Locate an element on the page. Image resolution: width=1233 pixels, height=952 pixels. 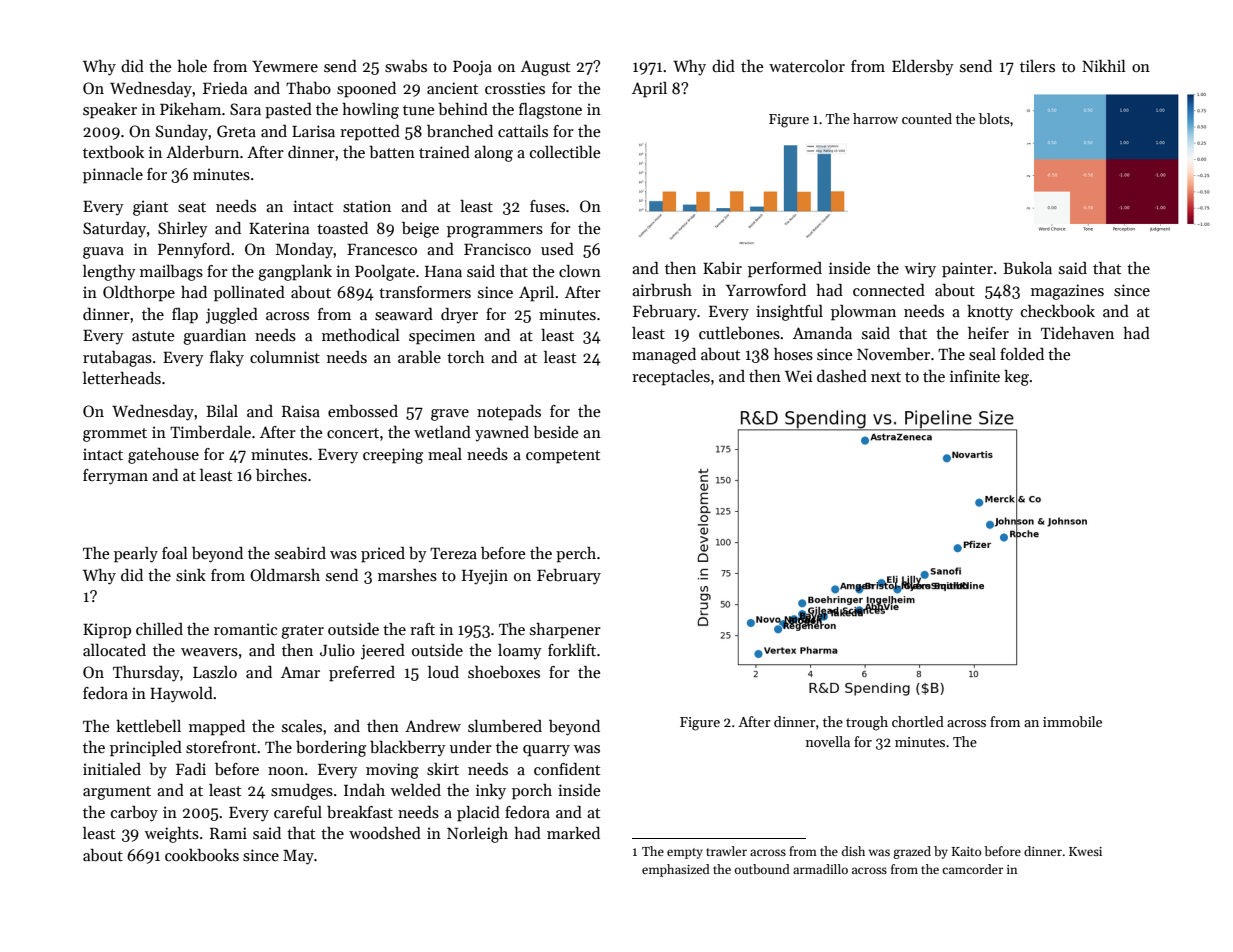
slumbered is located at coordinates (505, 726).
